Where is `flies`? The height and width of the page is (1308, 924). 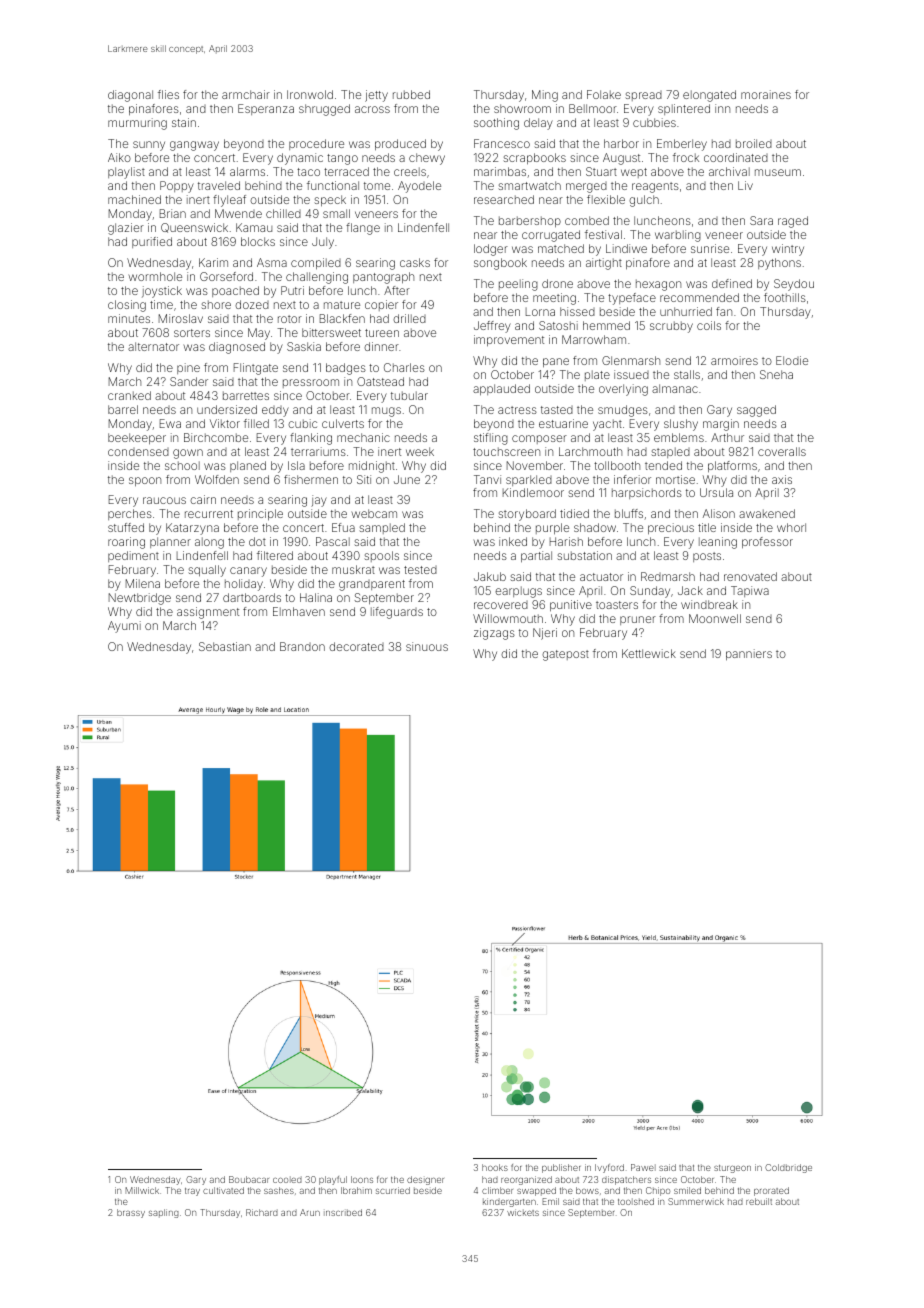 flies is located at coordinates (168, 94).
